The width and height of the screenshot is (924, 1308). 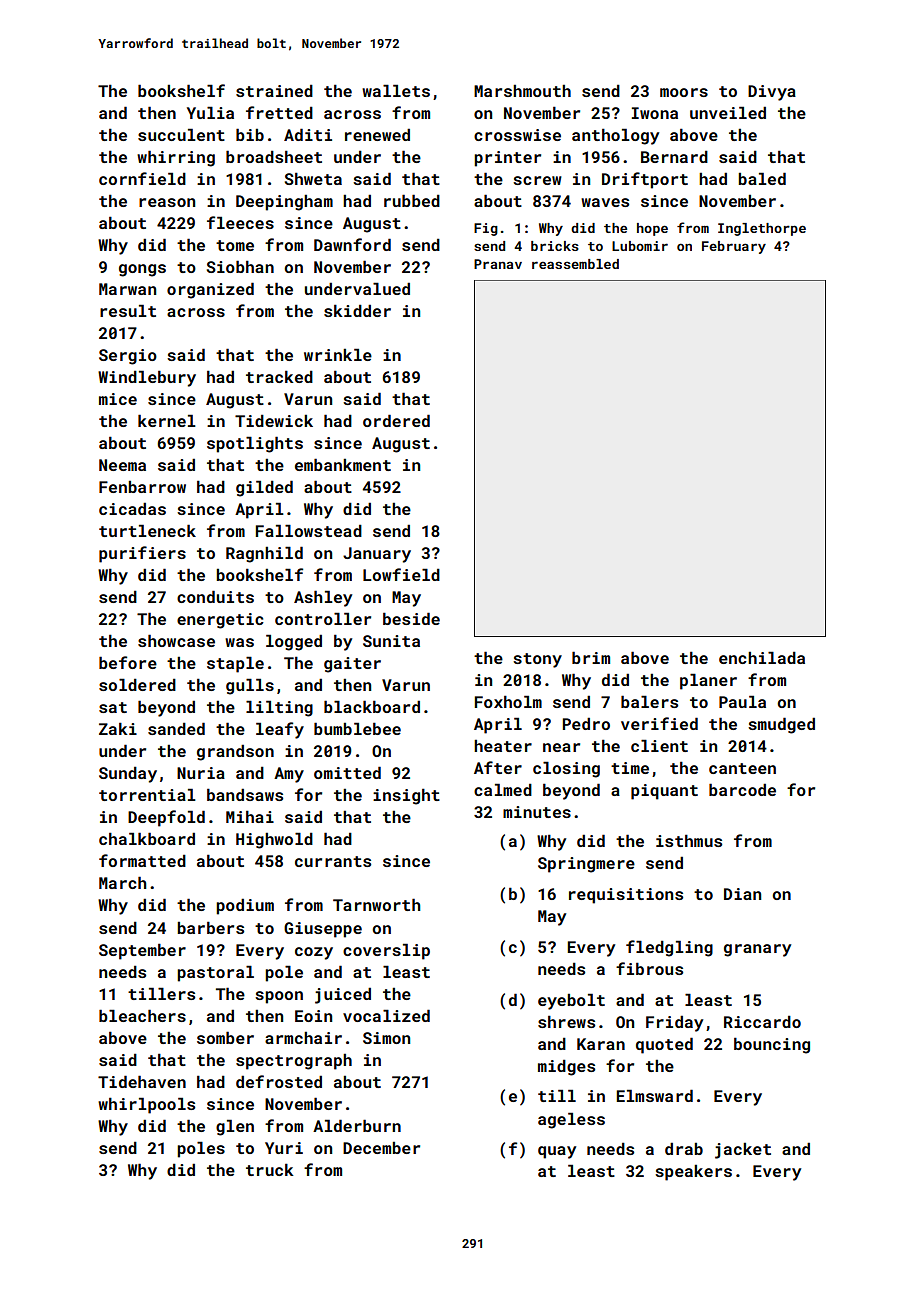 I want to click on formatted, so click(x=142, y=860).
